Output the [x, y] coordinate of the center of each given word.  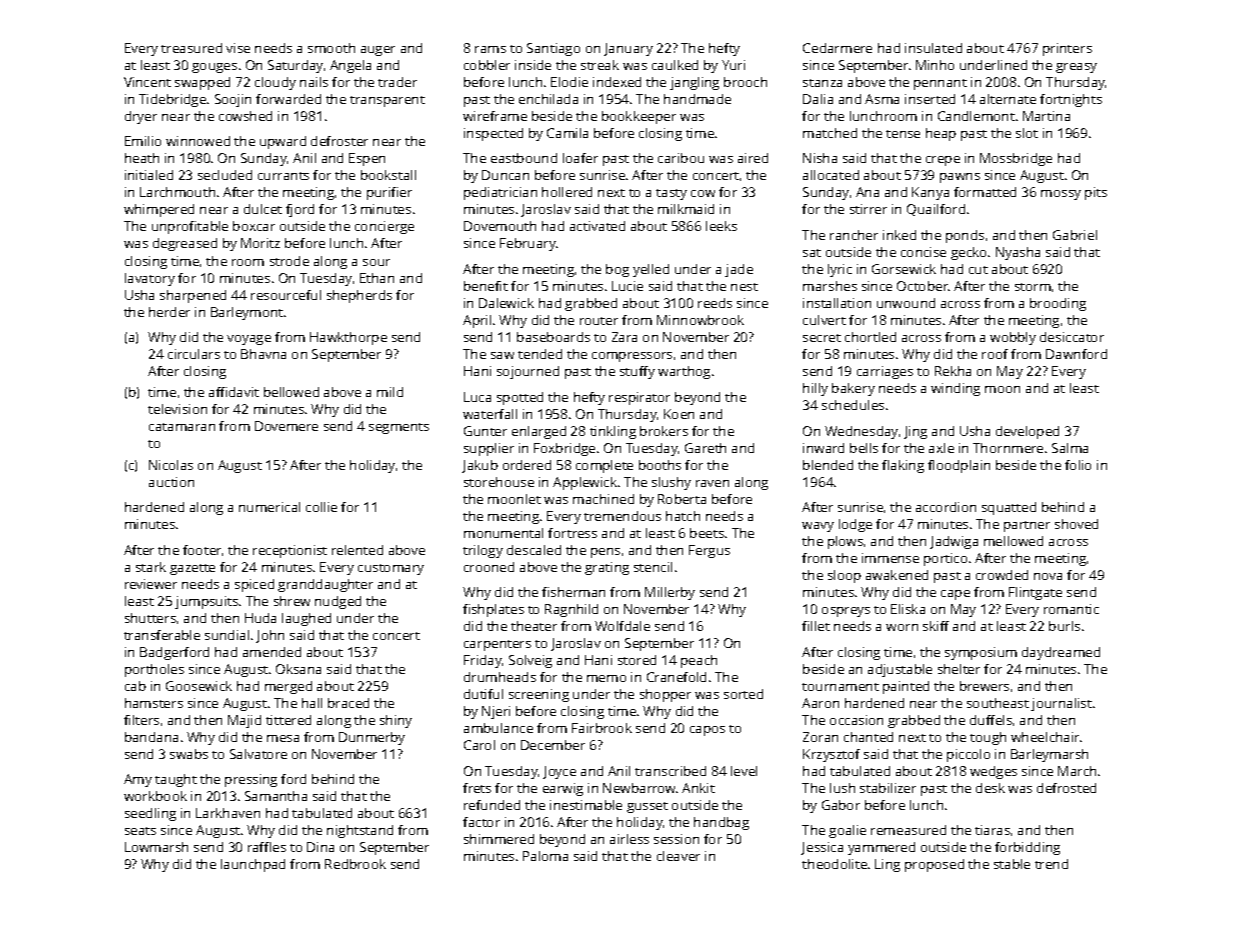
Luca [477, 397]
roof [995, 354]
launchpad [253, 865]
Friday [483, 661]
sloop [844, 576]
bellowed [291, 392]
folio [1078, 465]
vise [238, 48]
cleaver [678, 856]
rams [490, 49]
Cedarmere [837, 48]
